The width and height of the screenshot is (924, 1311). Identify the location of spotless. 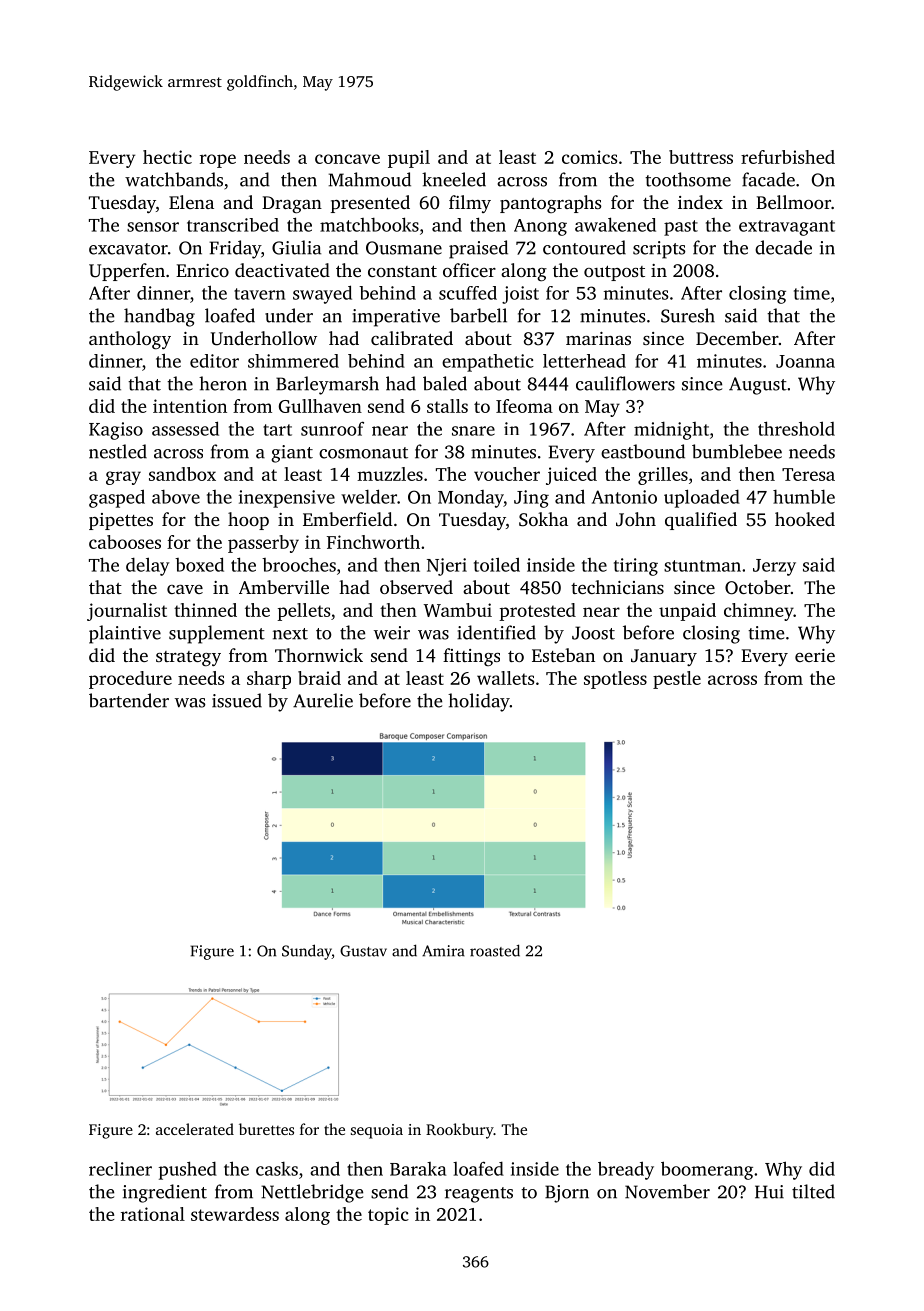
(615, 680).
